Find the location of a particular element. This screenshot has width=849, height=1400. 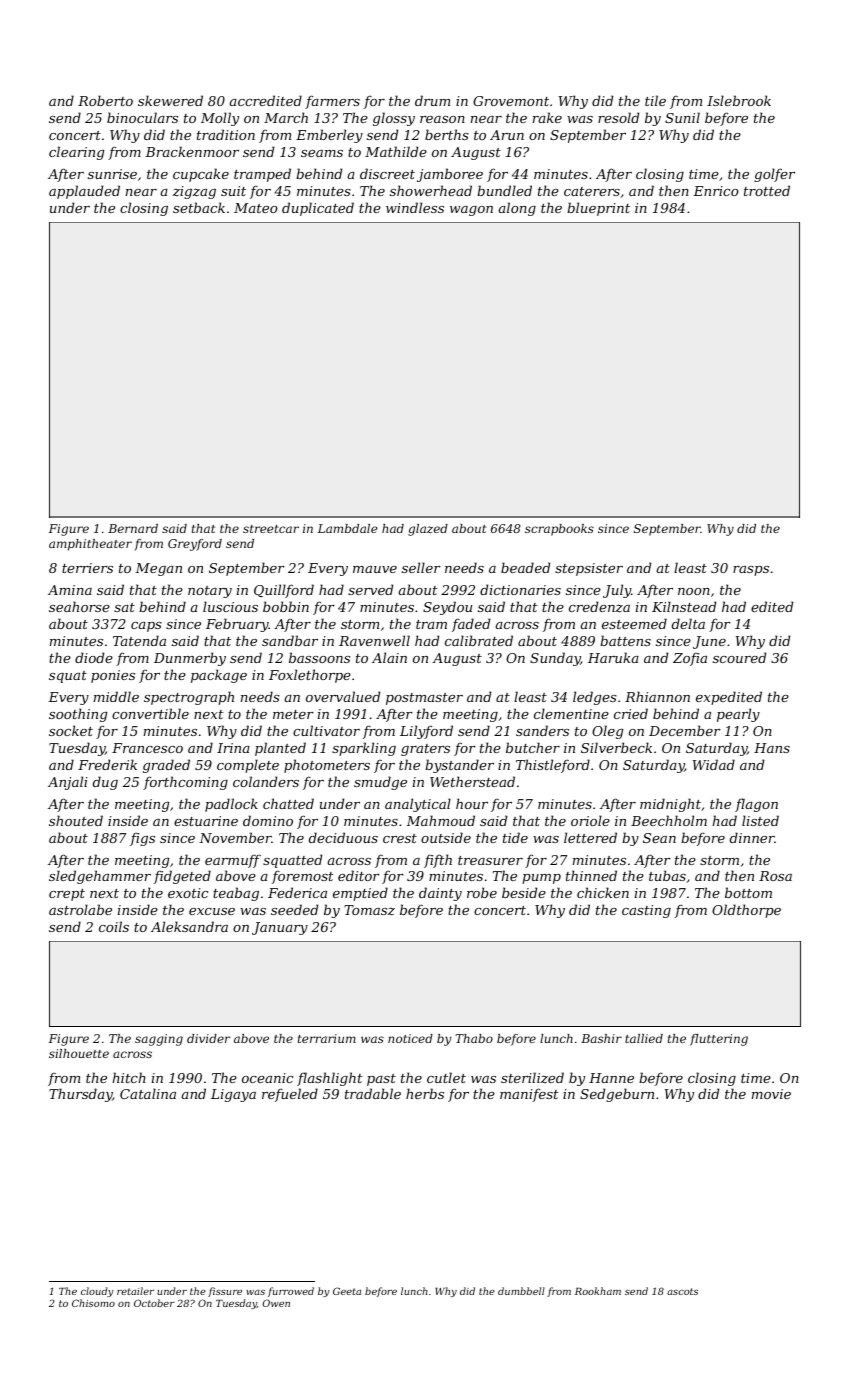

rasps is located at coordinates (751, 571).
